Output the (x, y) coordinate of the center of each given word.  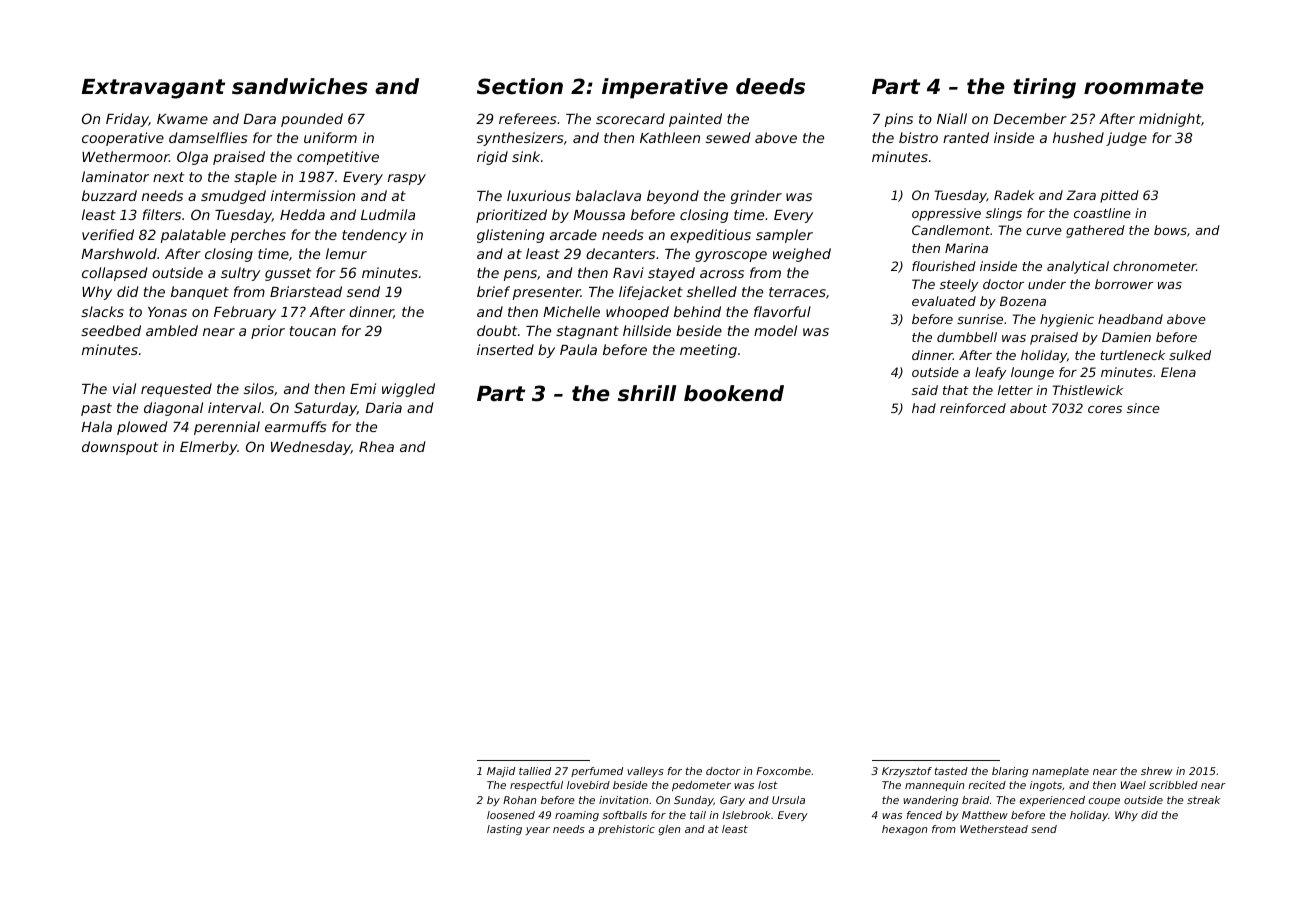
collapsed (114, 274)
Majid (501, 772)
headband (1130, 319)
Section (520, 86)
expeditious (710, 236)
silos (259, 388)
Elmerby (209, 448)
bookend (734, 393)
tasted (951, 771)
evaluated (944, 301)
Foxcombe (783, 771)
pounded (312, 120)
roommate (1144, 87)
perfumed (597, 772)
